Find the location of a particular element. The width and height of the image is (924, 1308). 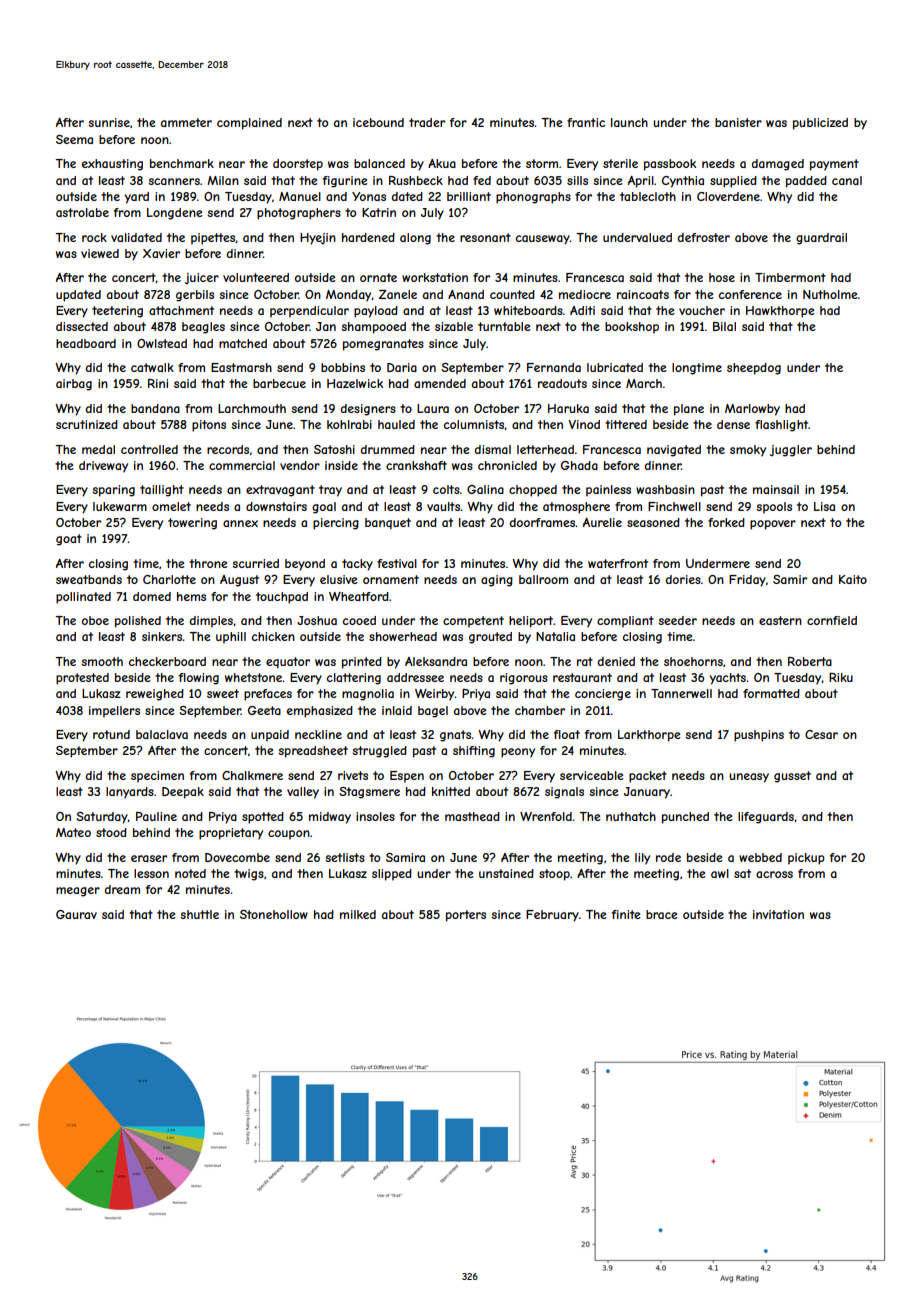

annex is located at coordinates (240, 523).
